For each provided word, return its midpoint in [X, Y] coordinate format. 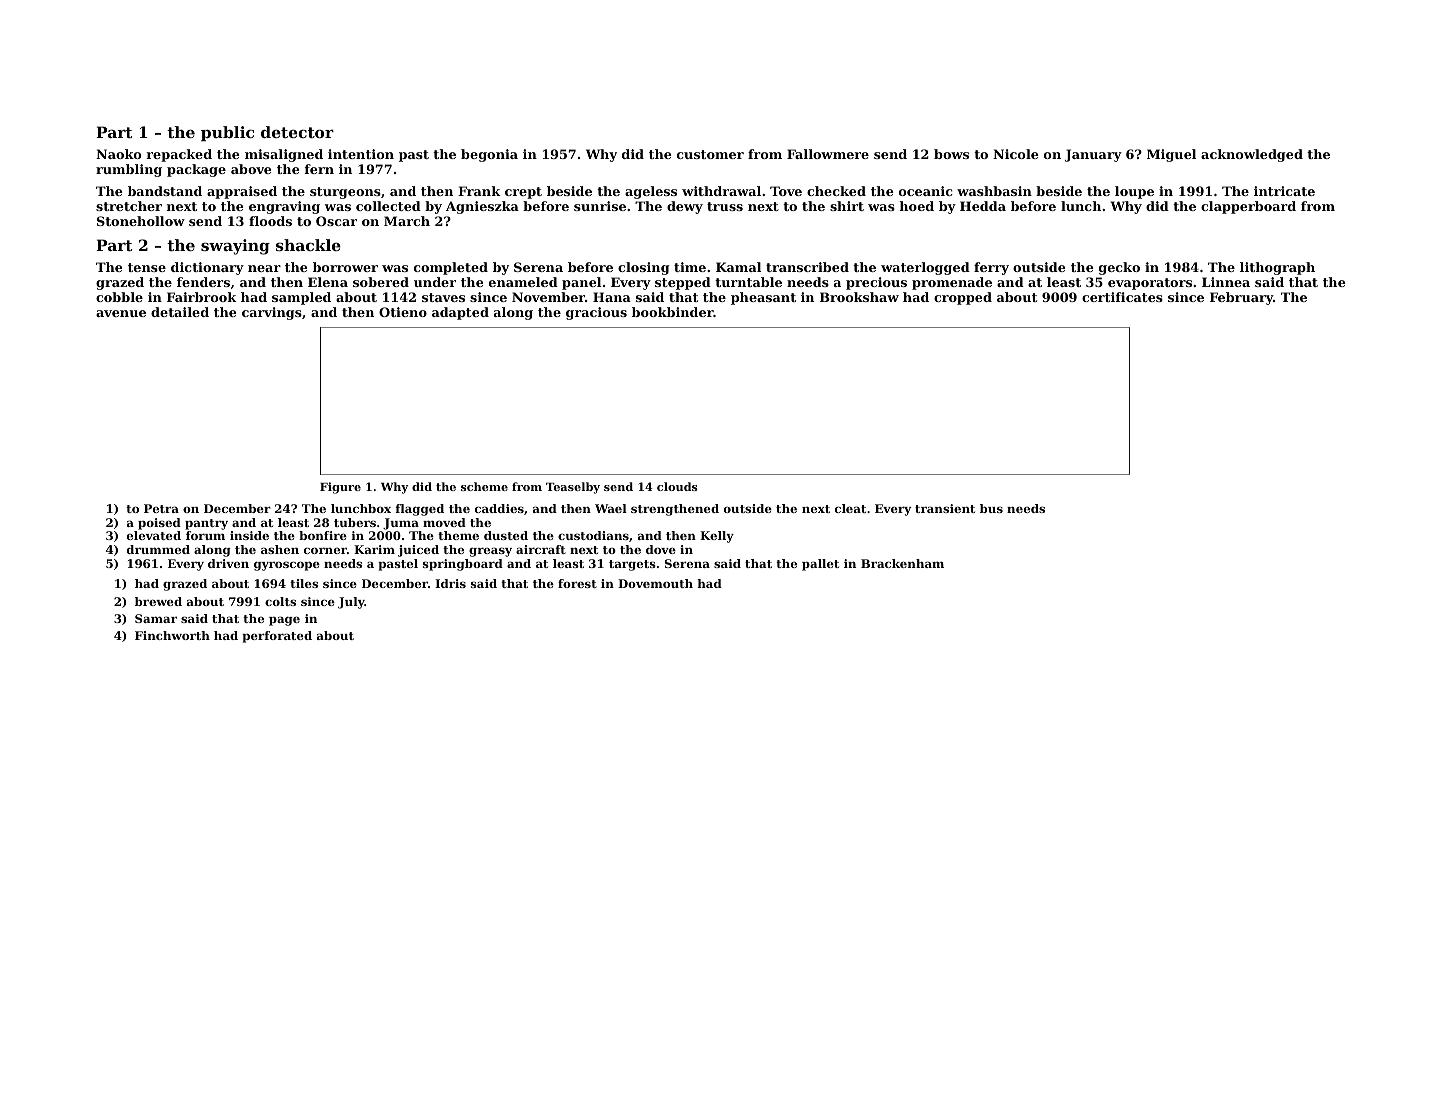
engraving [284, 207]
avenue [121, 313]
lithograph [1277, 268]
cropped [963, 298]
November [548, 297]
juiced [418, 551]
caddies [499, 508]
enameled [523, 282]
